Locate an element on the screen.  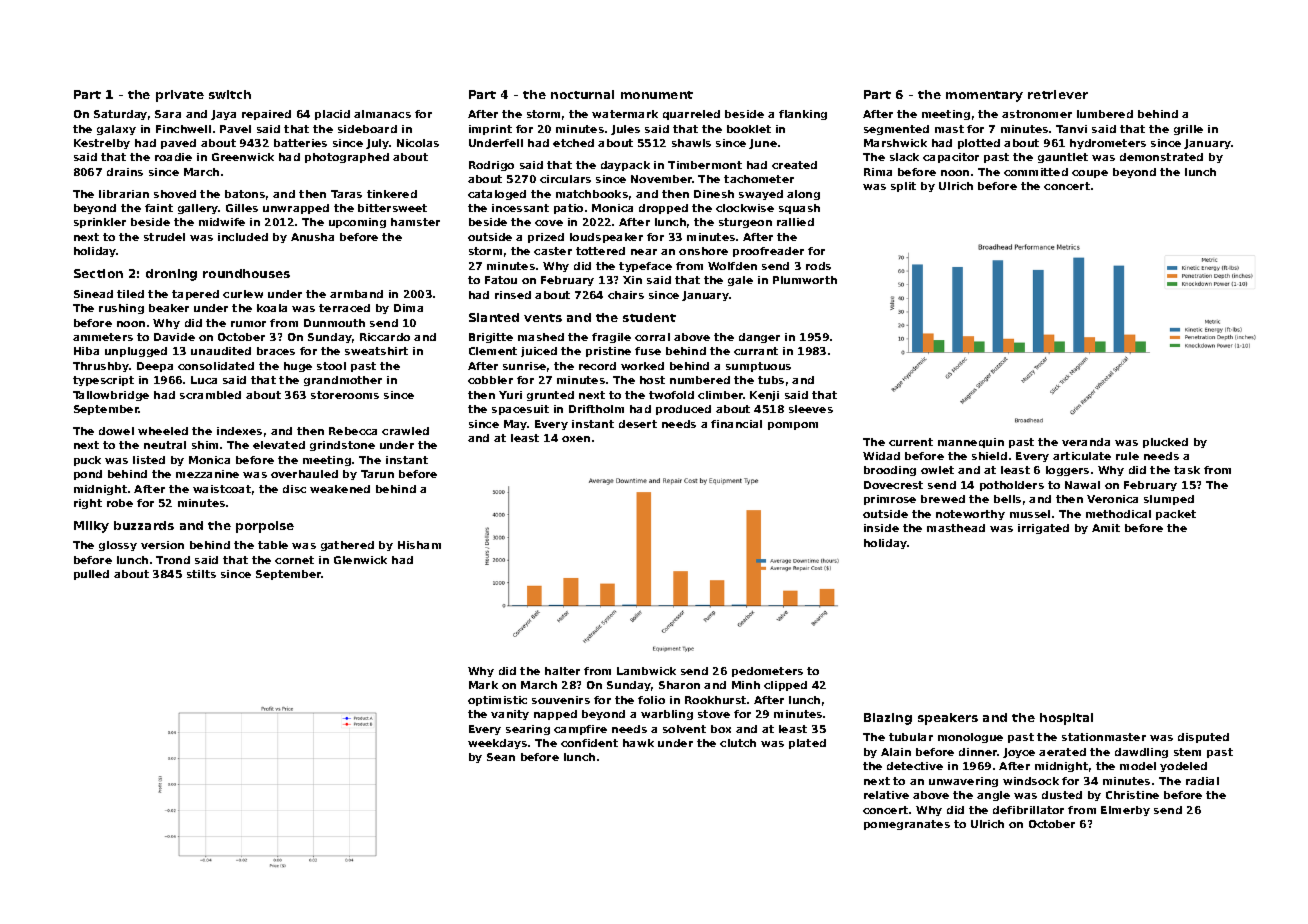
pulled is located at coordinates (91, 575).
